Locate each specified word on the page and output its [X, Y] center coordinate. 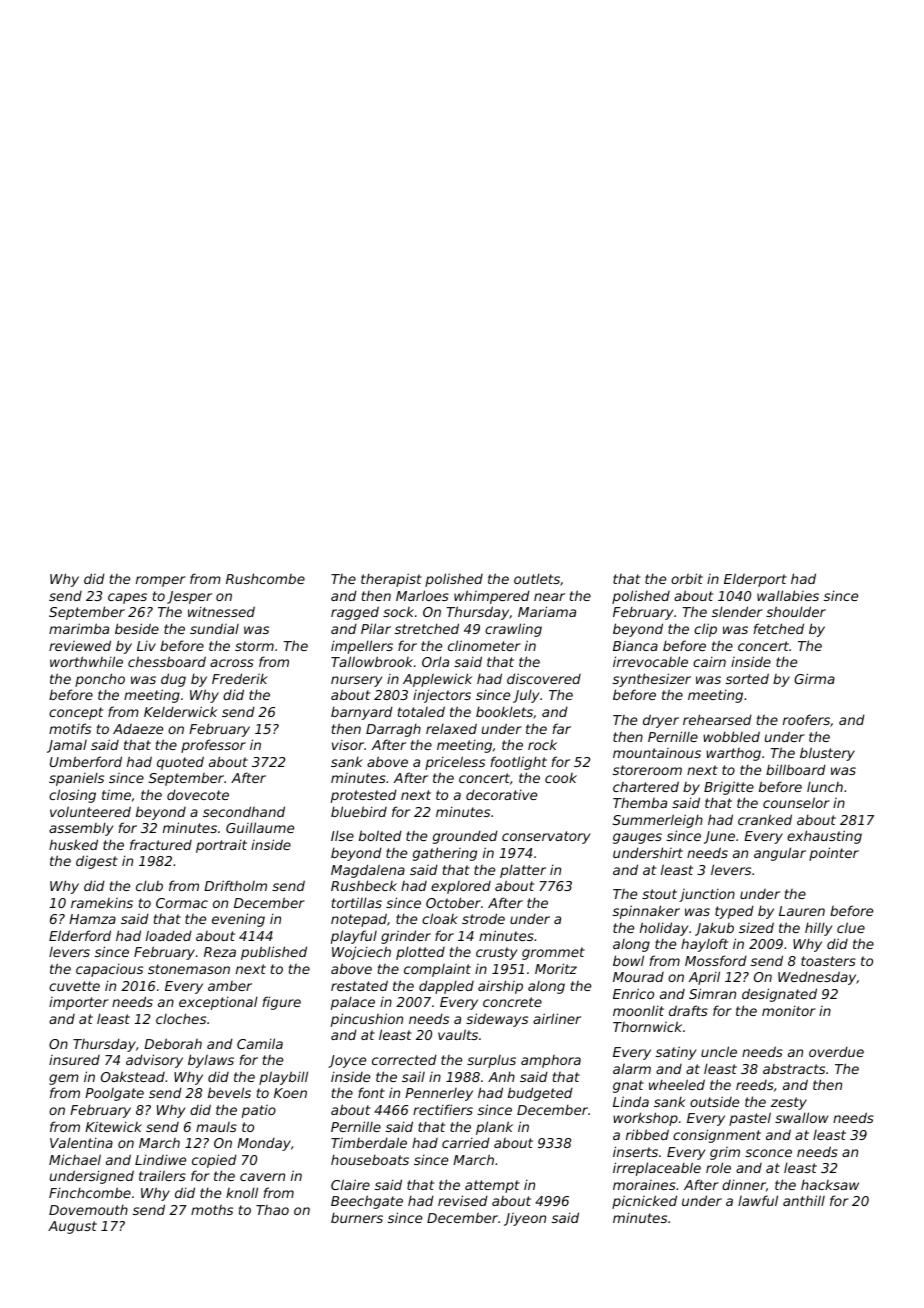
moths [212, 1210]
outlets [537, 578]
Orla [435, 661]
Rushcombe [265, 578]
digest [97, 862]
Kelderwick [180, 711]
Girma [814, 678]
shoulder [796, 611]
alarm [632, 1069]
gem [64, 1079]
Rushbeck [364, 885]
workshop [645, 1119]
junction [707, 895]
